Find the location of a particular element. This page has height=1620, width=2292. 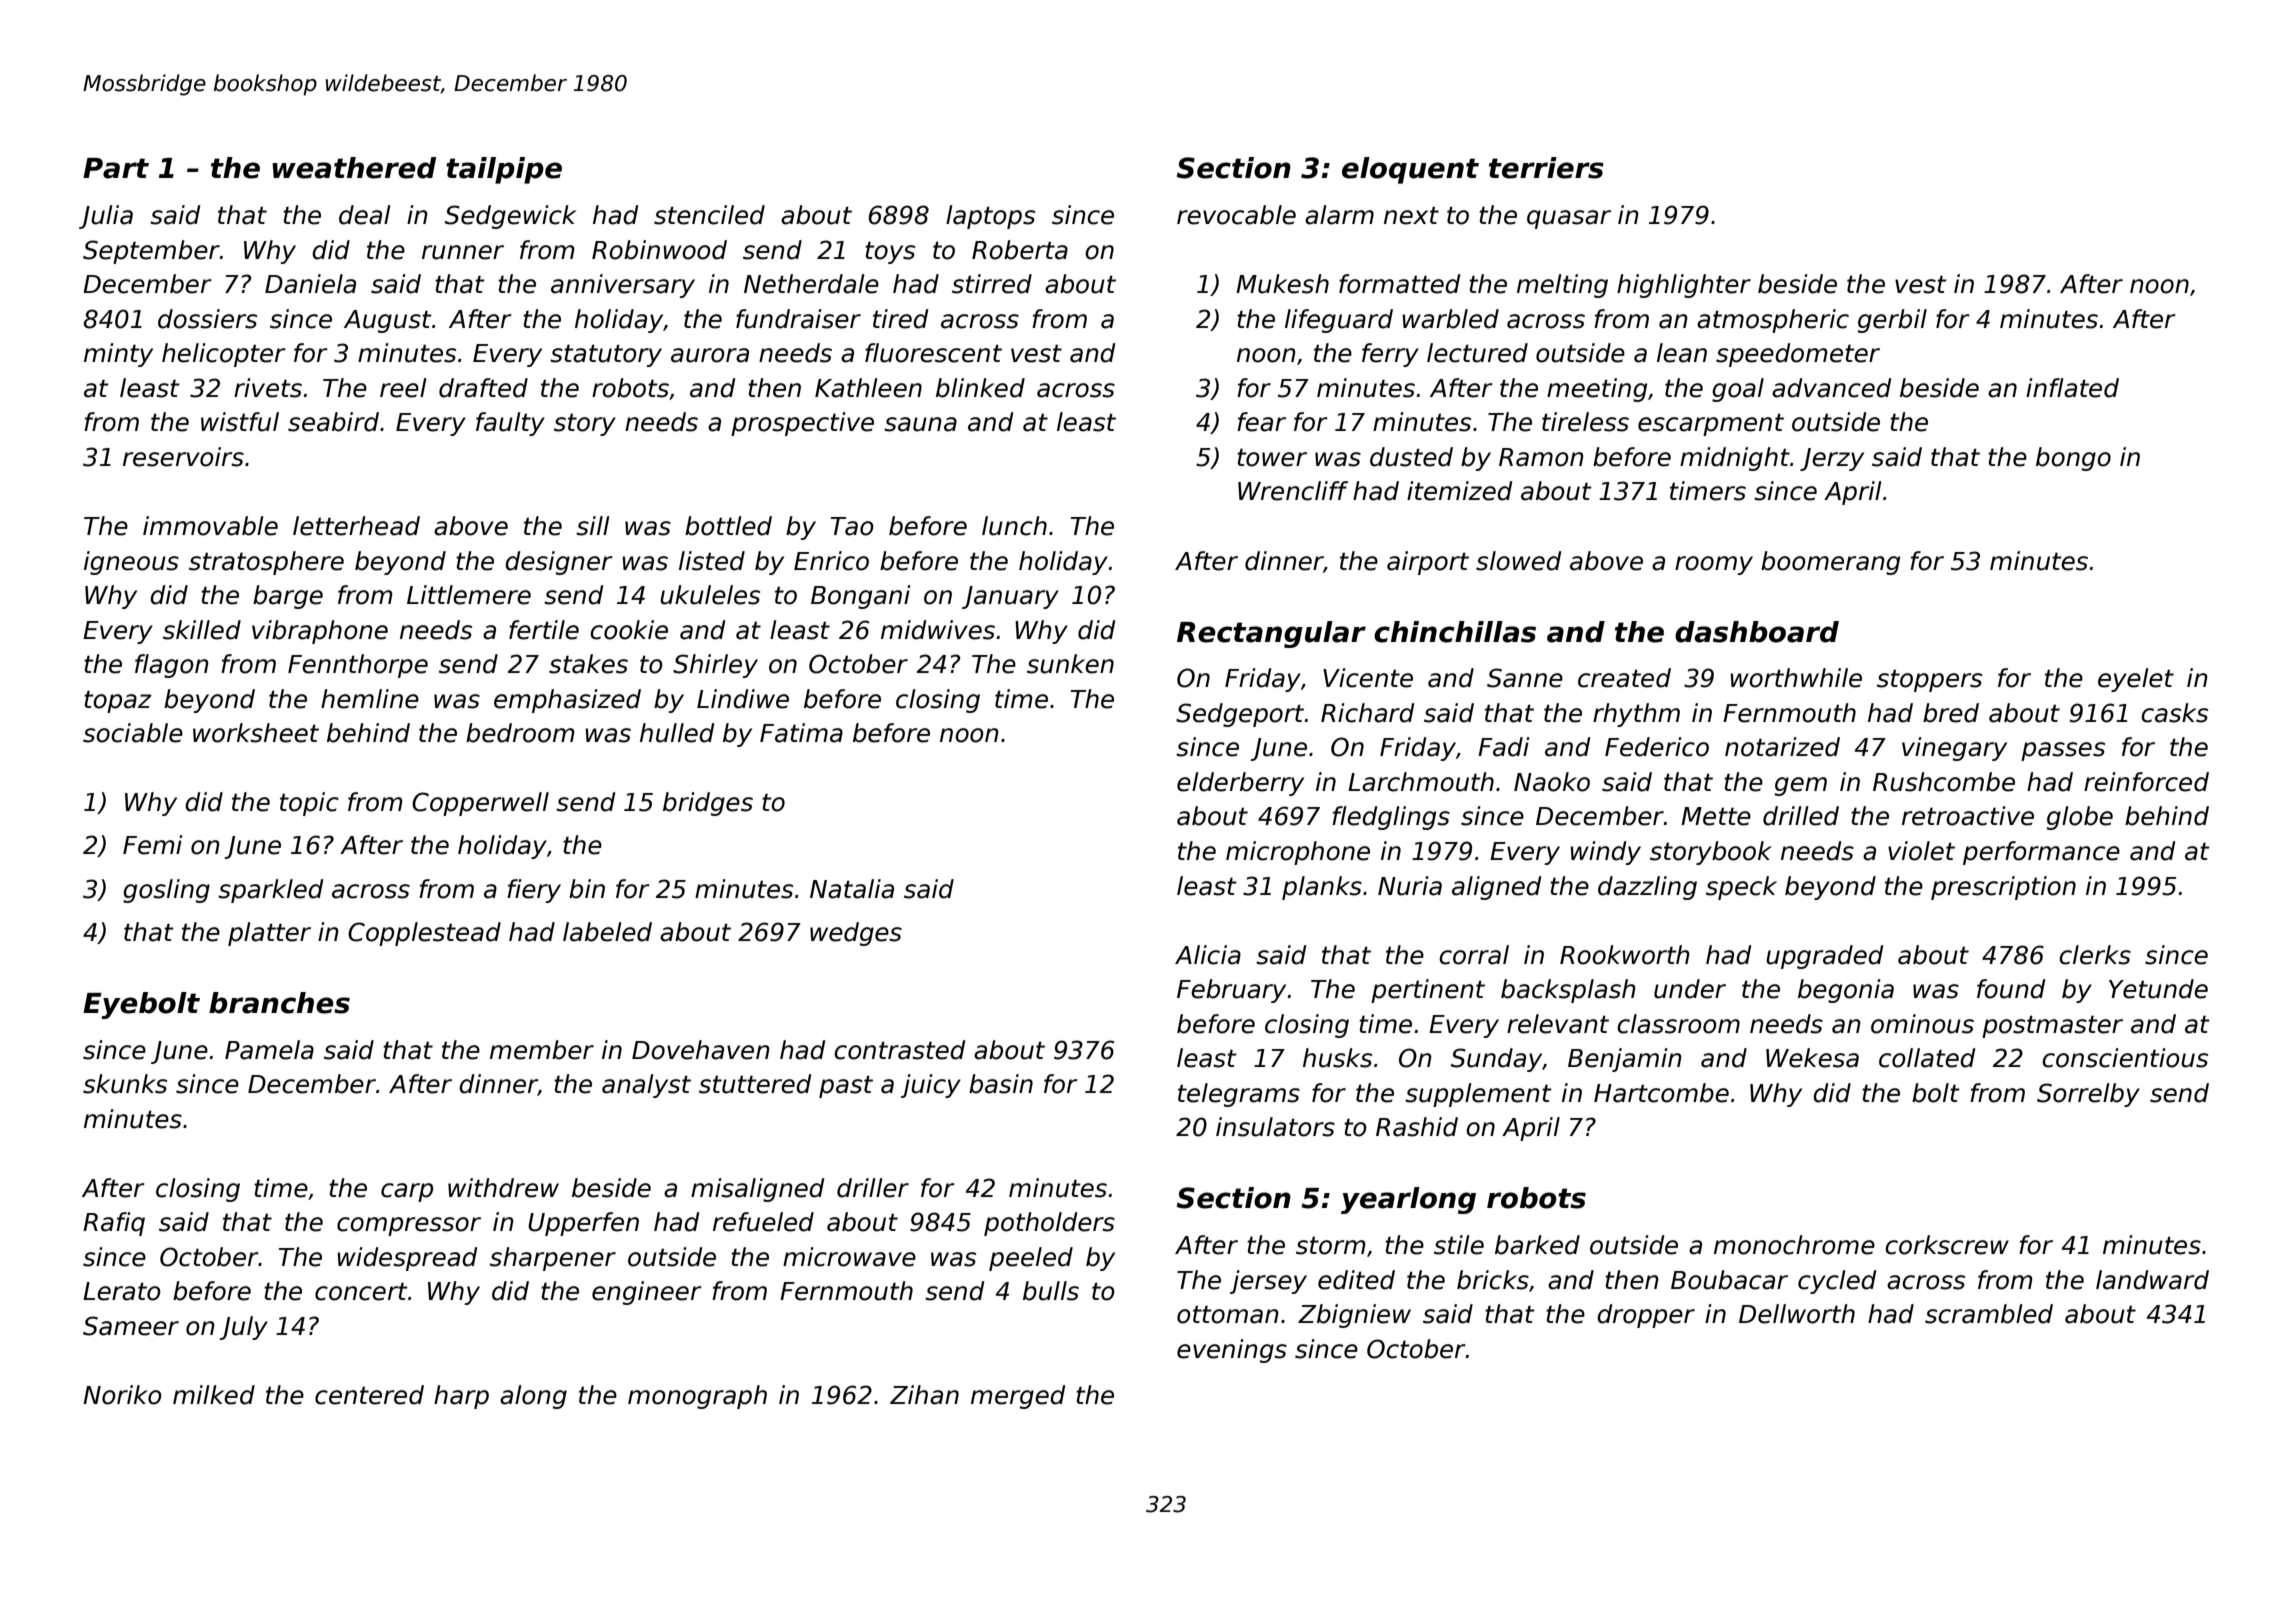

reservoirs is located at coordinates (183, 457).
